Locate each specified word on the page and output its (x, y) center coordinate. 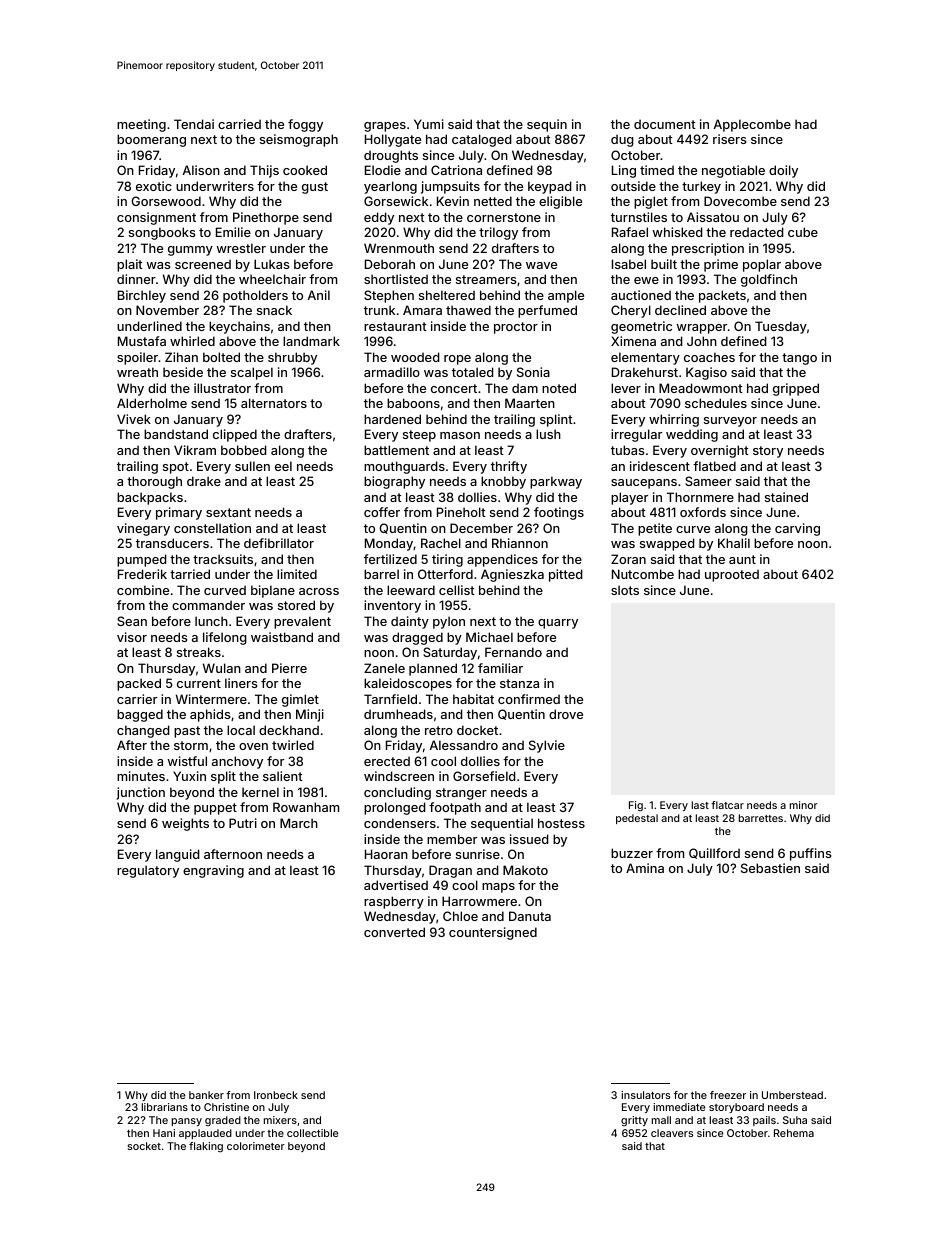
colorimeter (256, 1146)
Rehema (794, 1133)
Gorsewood (166, 201)
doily (783, 171)
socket (144, 1146)
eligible (560, 202)
